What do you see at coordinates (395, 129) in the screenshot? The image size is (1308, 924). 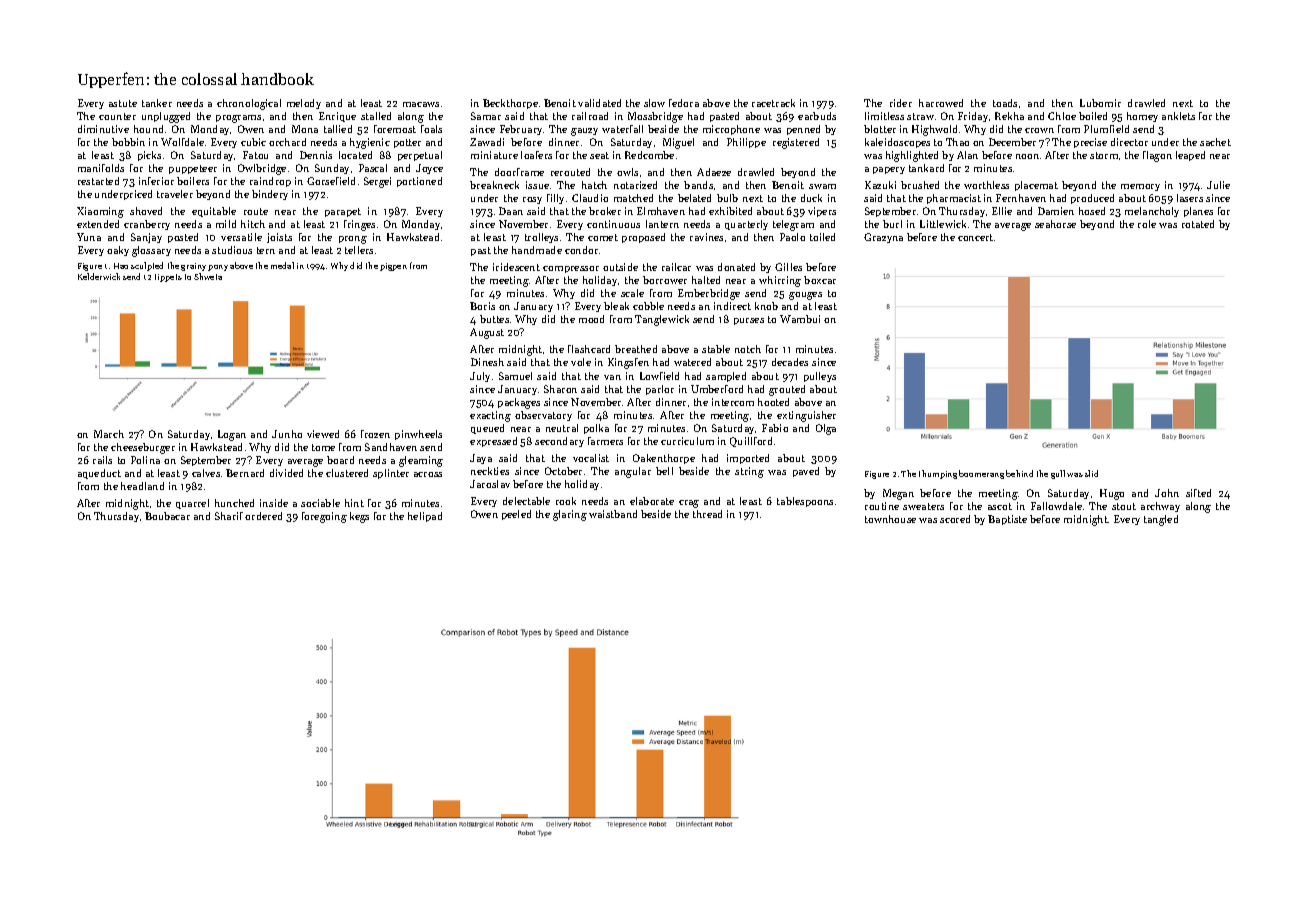 I see `foremost` at bounding box center [395, 129].
